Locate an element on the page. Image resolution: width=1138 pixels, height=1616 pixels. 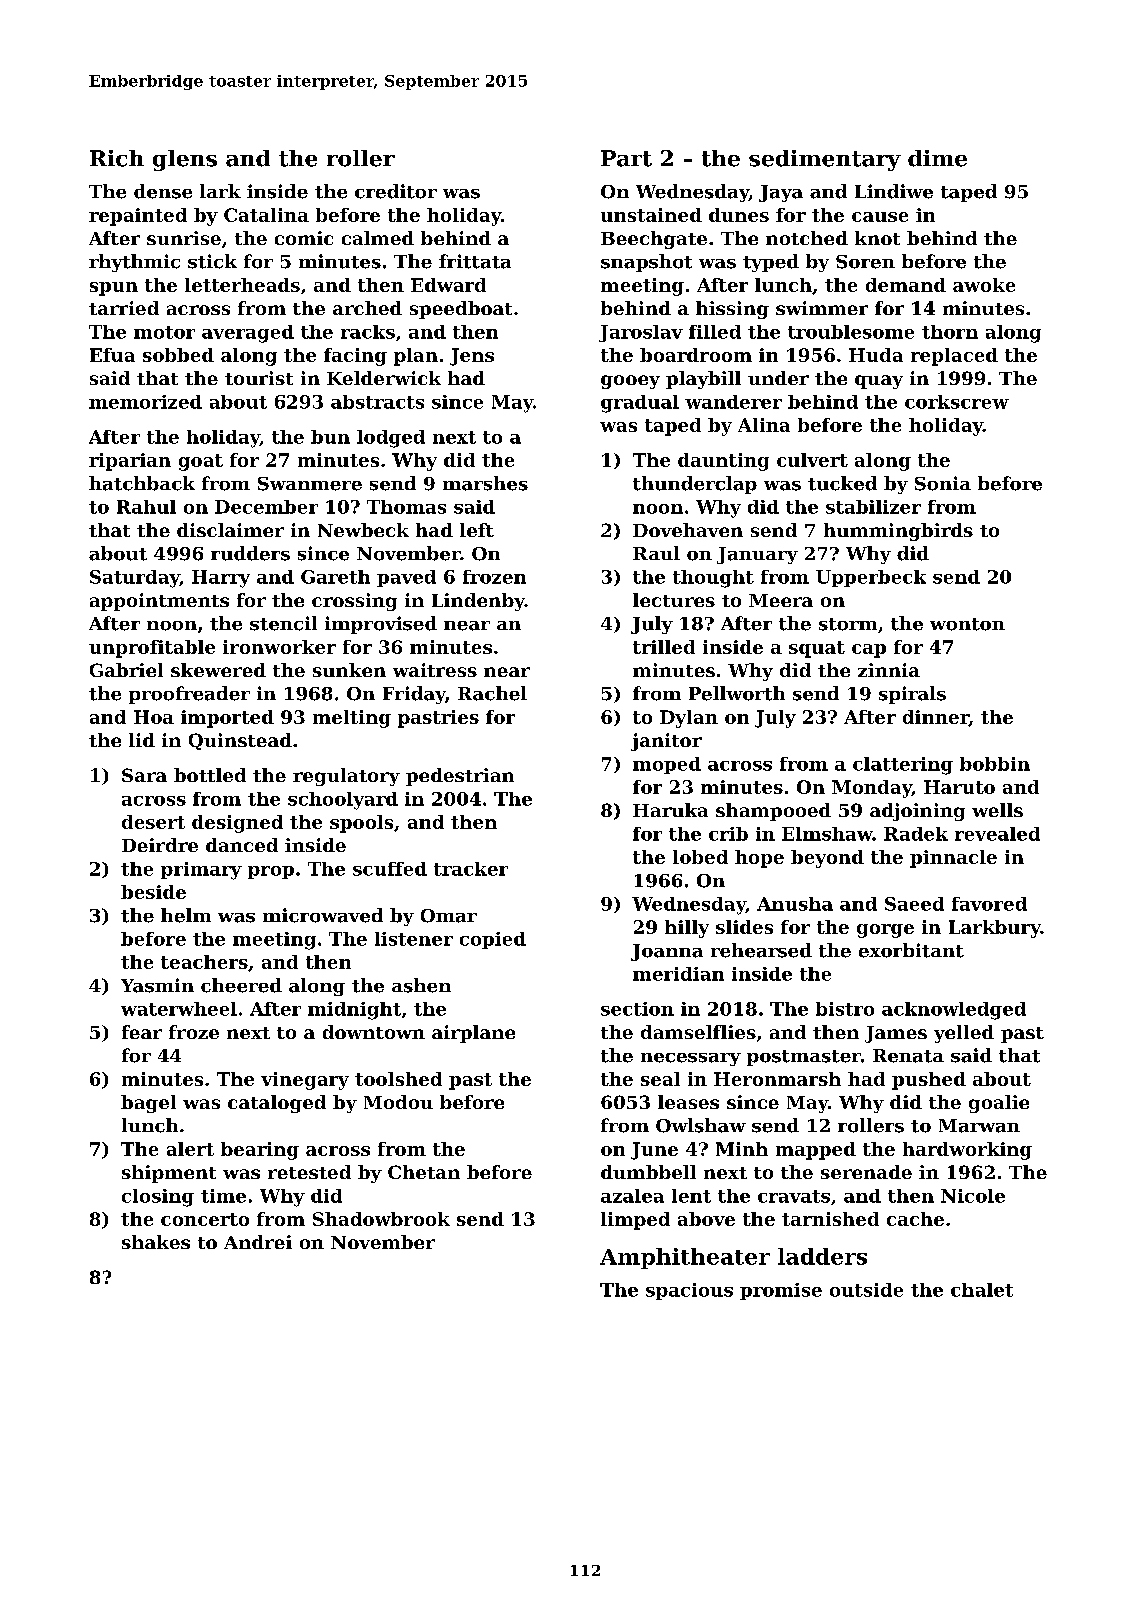
postmaster is located at coordinates (804, 1058).
